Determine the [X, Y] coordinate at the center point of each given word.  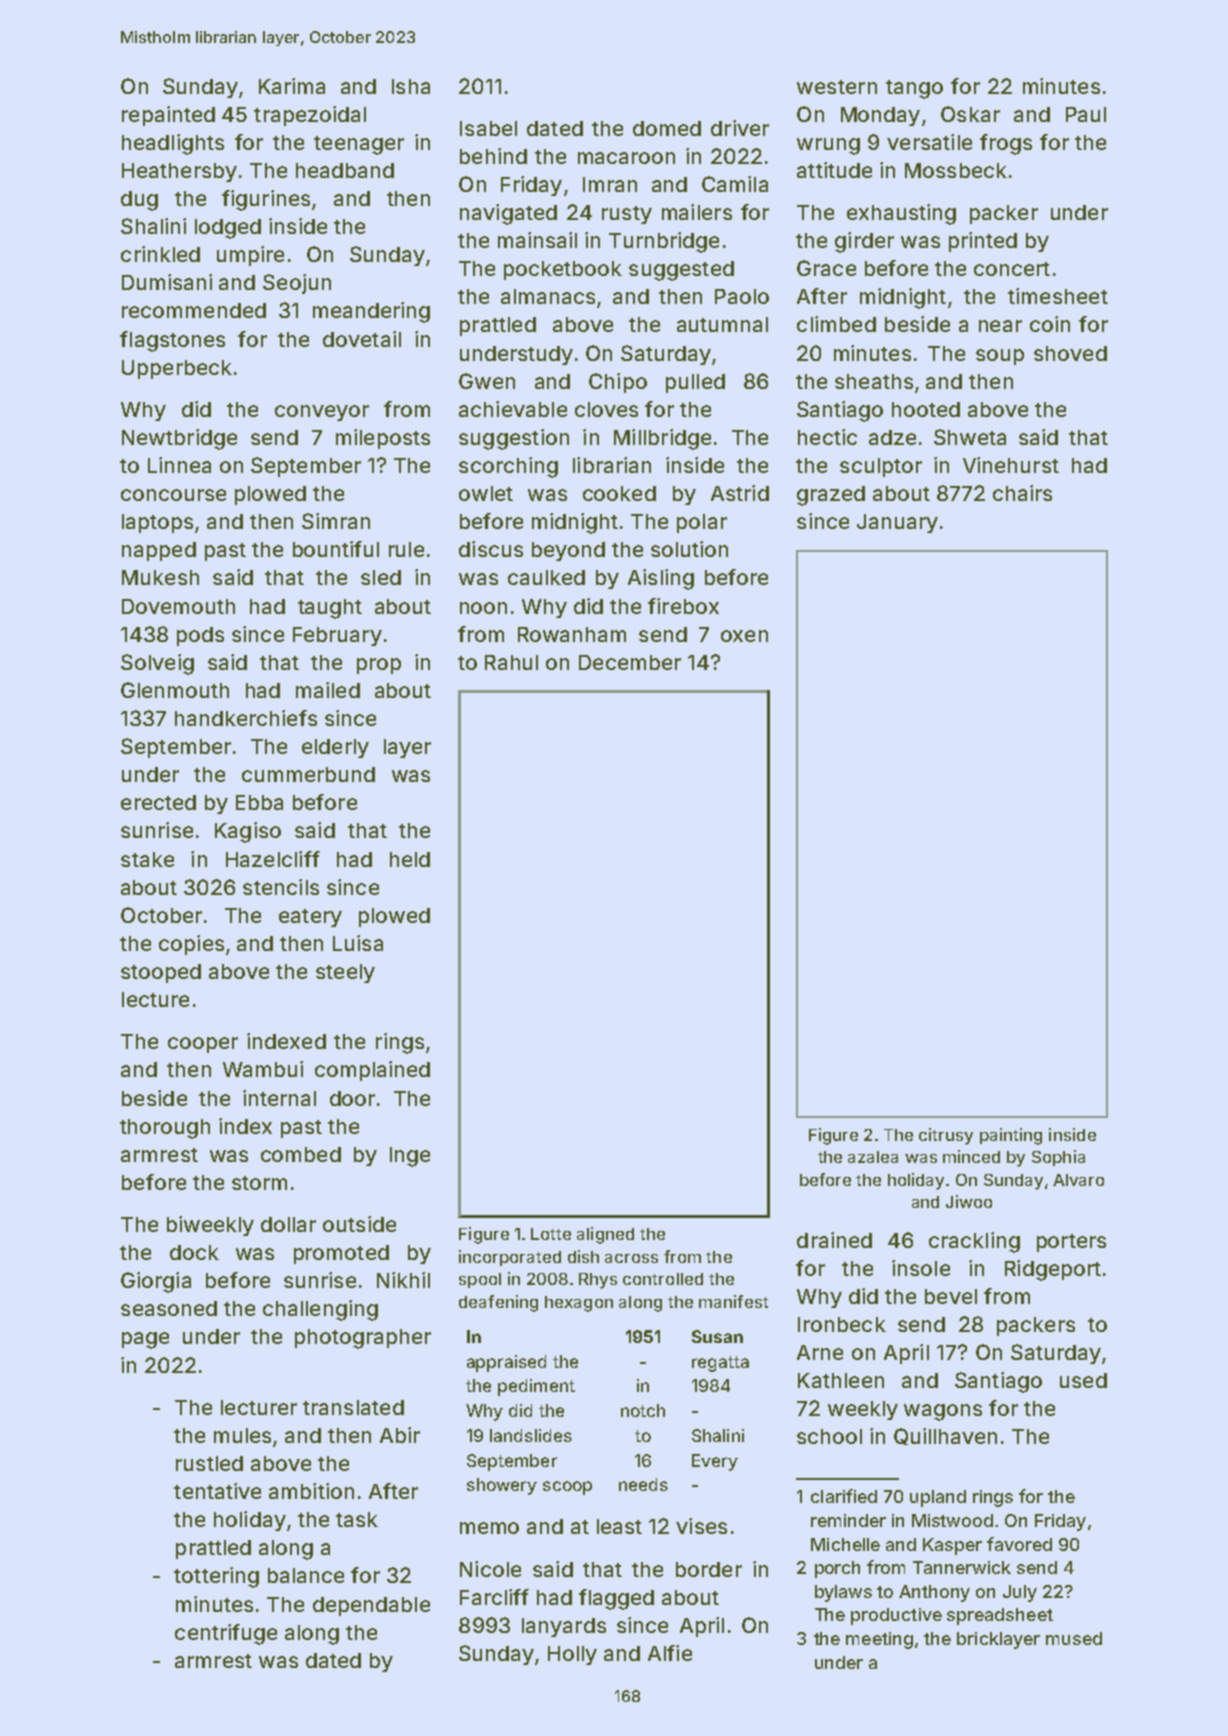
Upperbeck [177, 369]
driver [740, 128]
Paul [1086, 114]
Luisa [358, 943]
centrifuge [226, 1634]
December [630, 662]
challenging [320, 1310]
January [897, 523]
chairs [1022, 493]
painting [1011, 1136]
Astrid [740, 493]
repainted [168, 116]
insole [921, 1268]
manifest [733, 1301]
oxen [744, 636]
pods [200, 636]
